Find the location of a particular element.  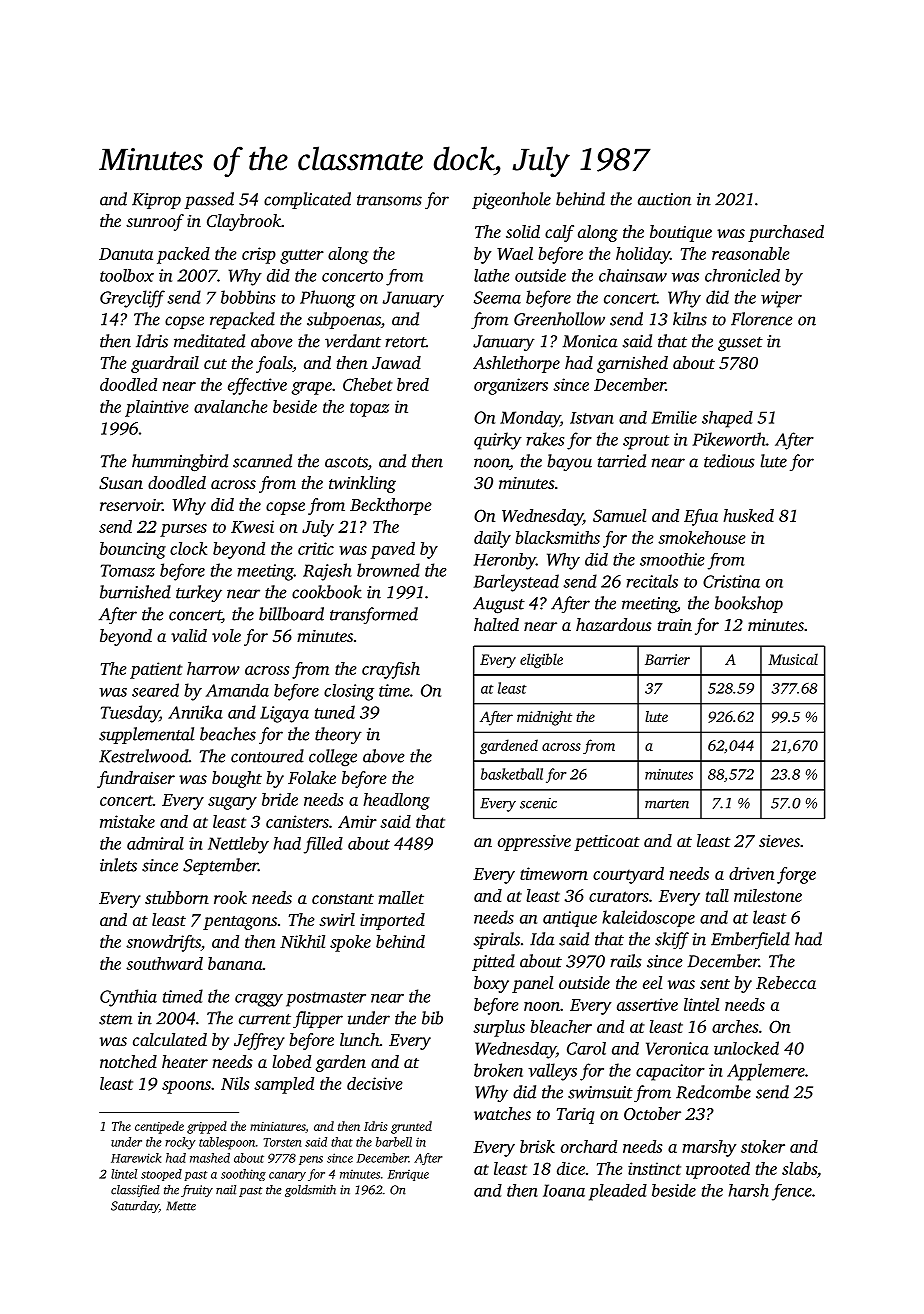

retort is located at coordinates (405, 342).
